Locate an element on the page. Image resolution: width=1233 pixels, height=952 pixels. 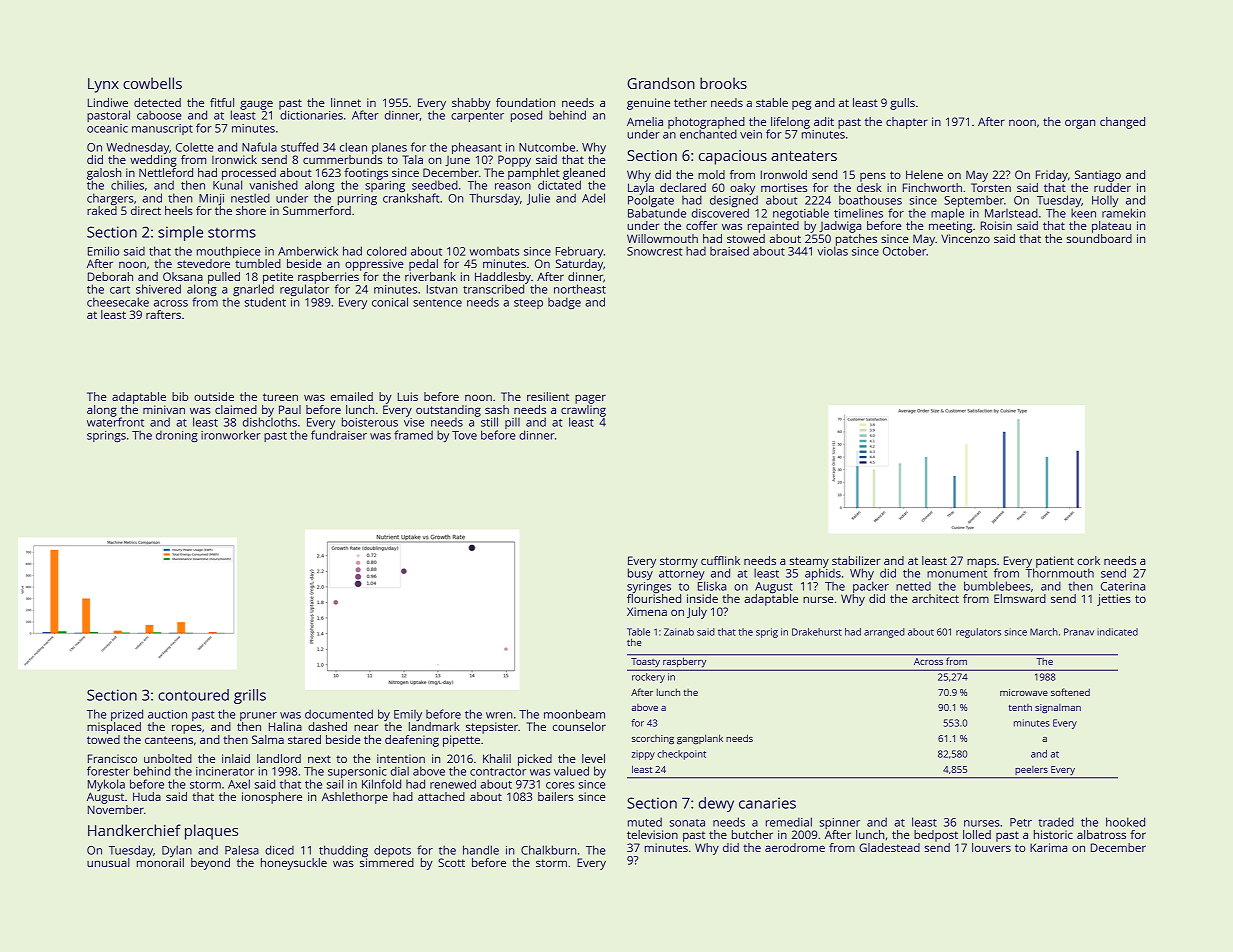
wren is located at coordinates (499, 715).
